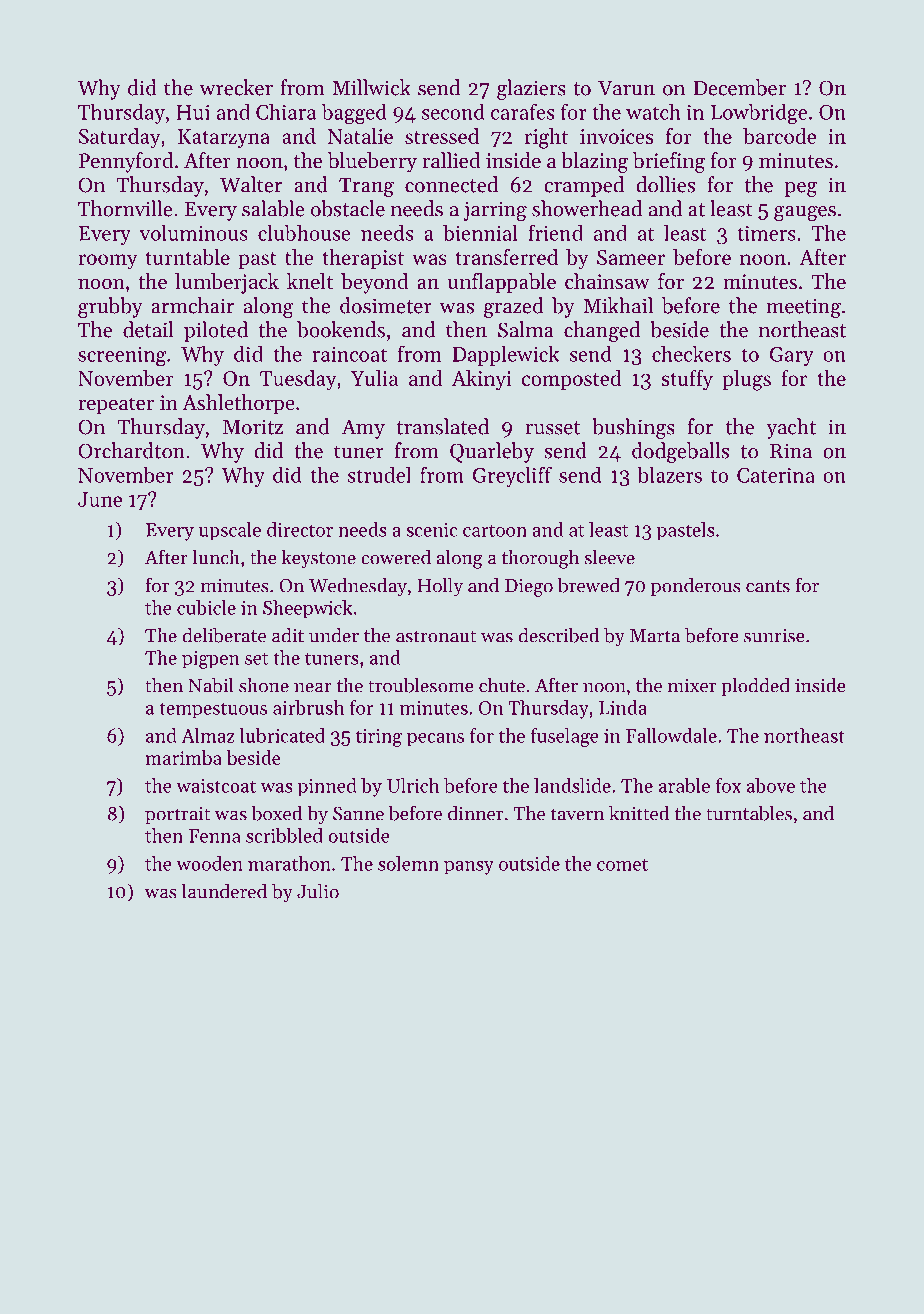 This screenshot has width=924, height=1314. Describe the element at coordinates (193, 112) in the screenshot. I see `Hui` at that location.
